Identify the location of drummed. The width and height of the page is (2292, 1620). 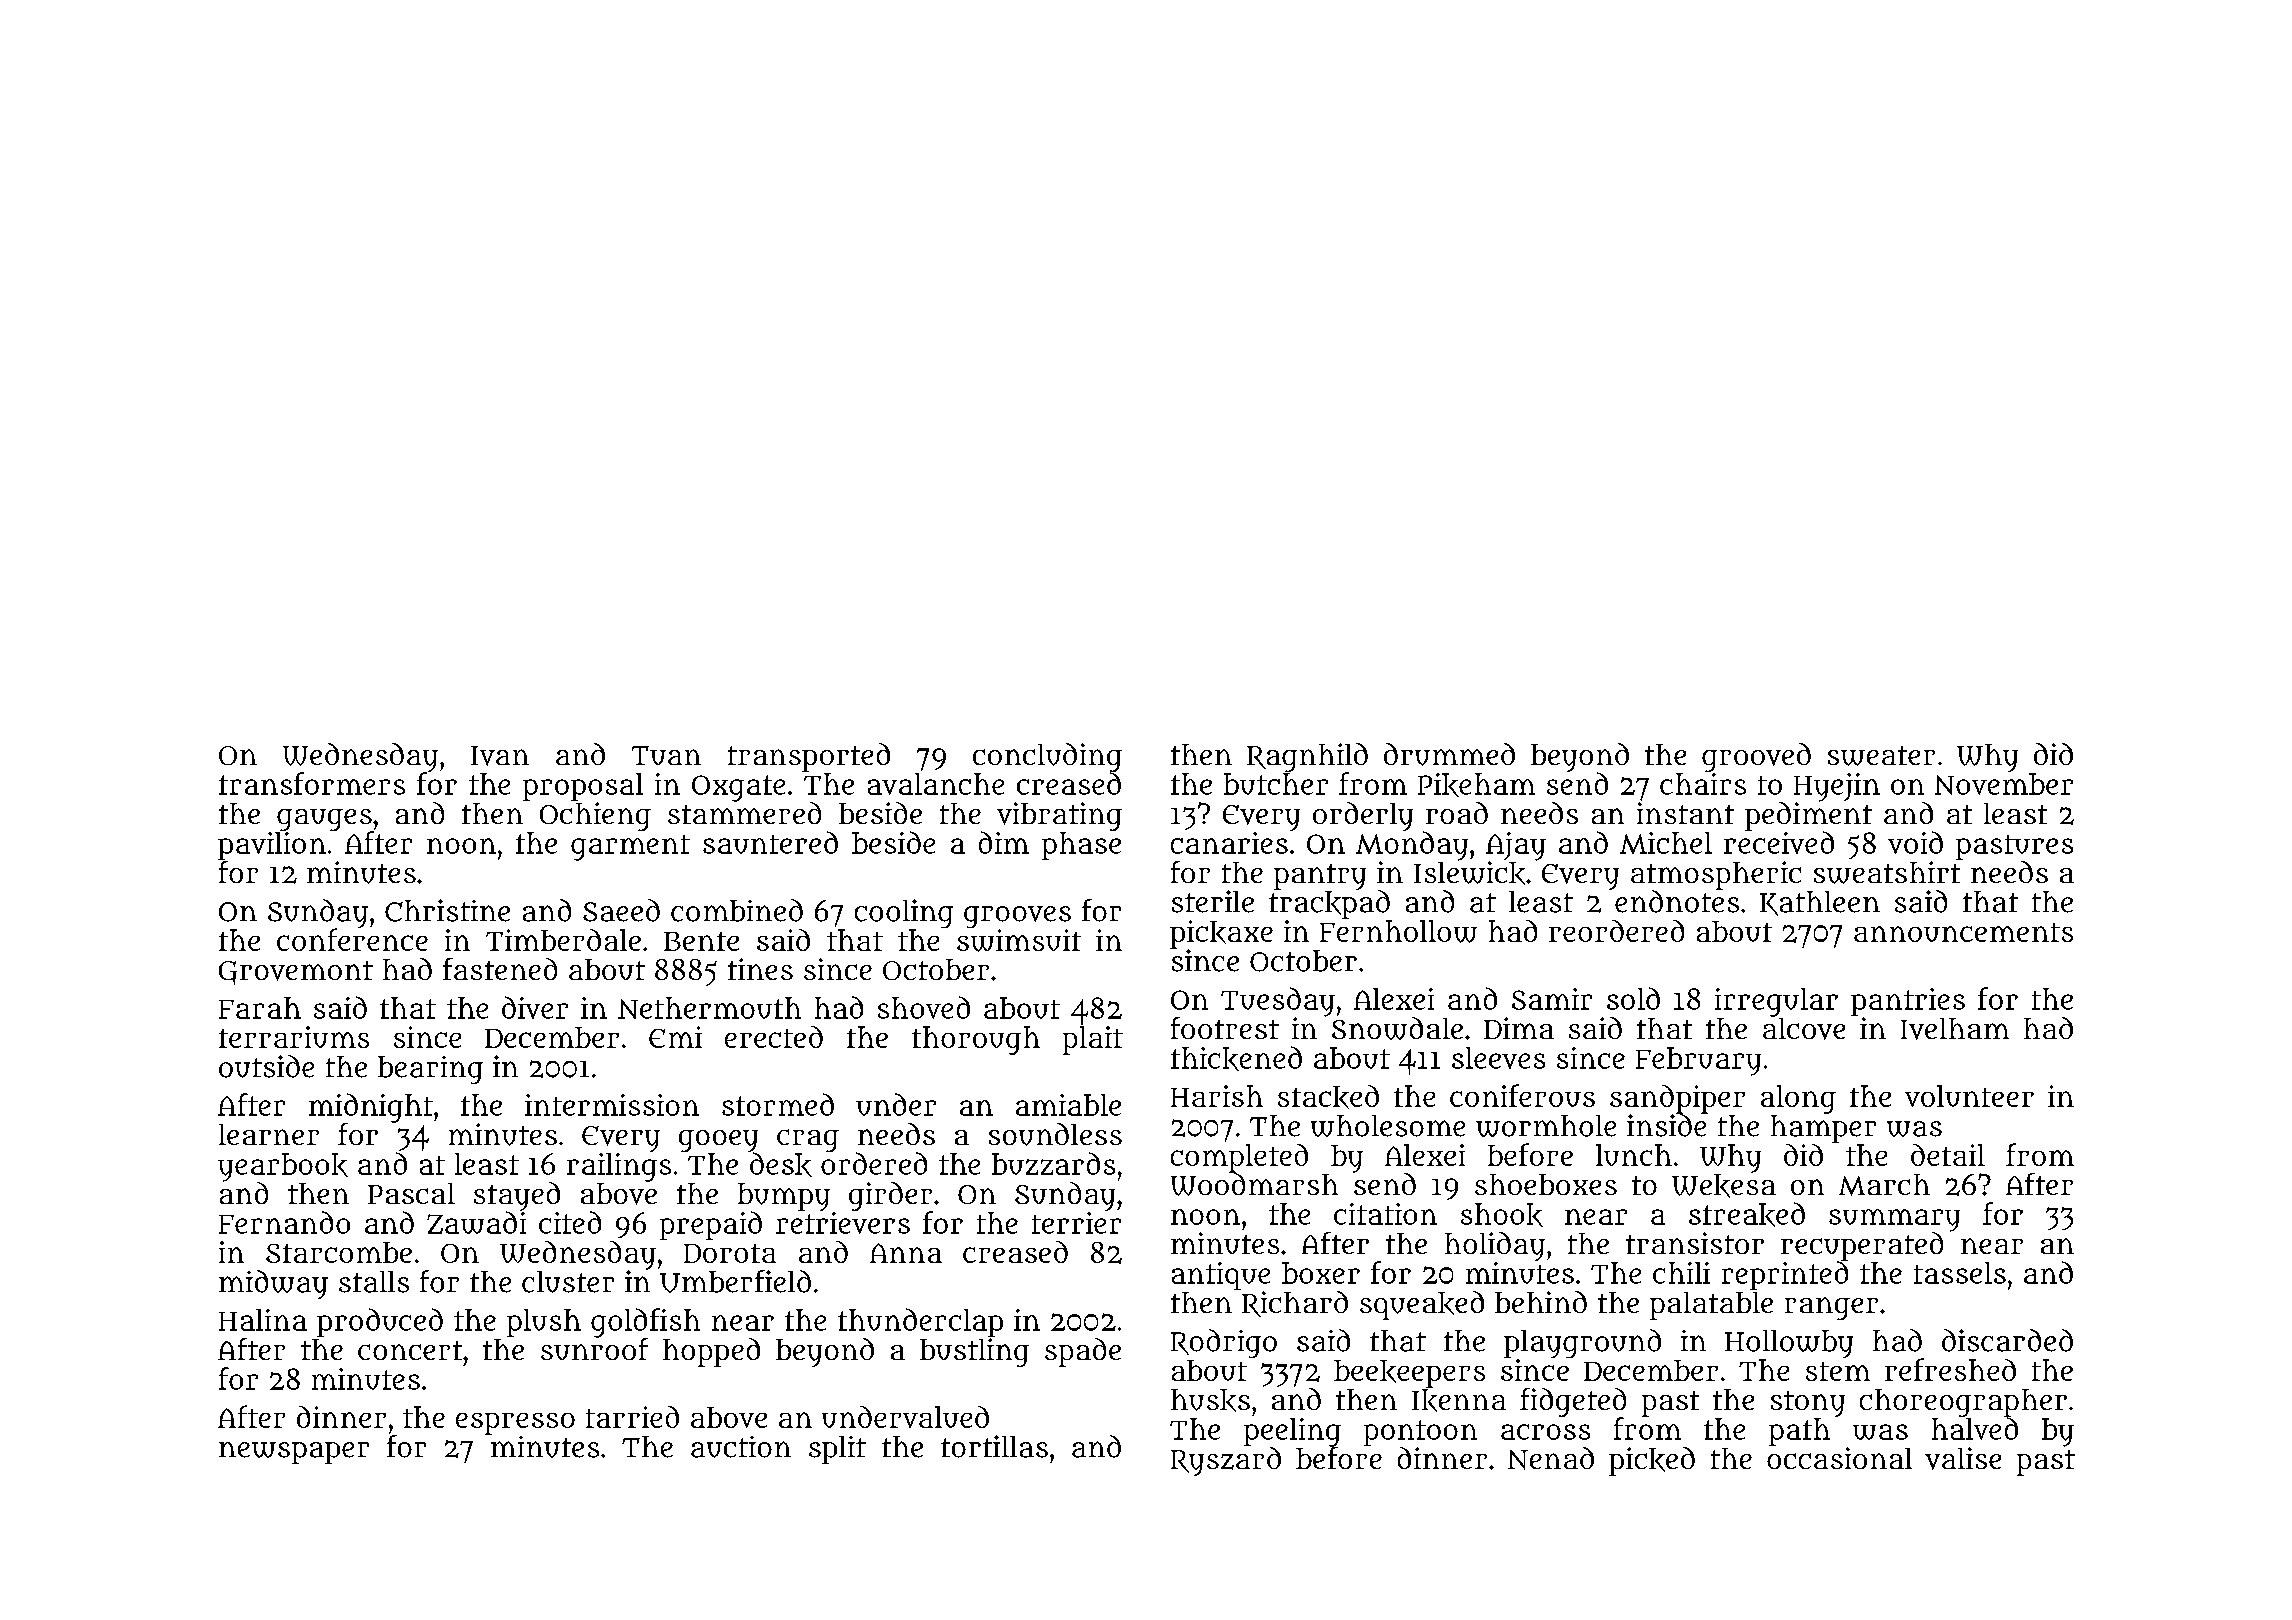
(1449, 754).
